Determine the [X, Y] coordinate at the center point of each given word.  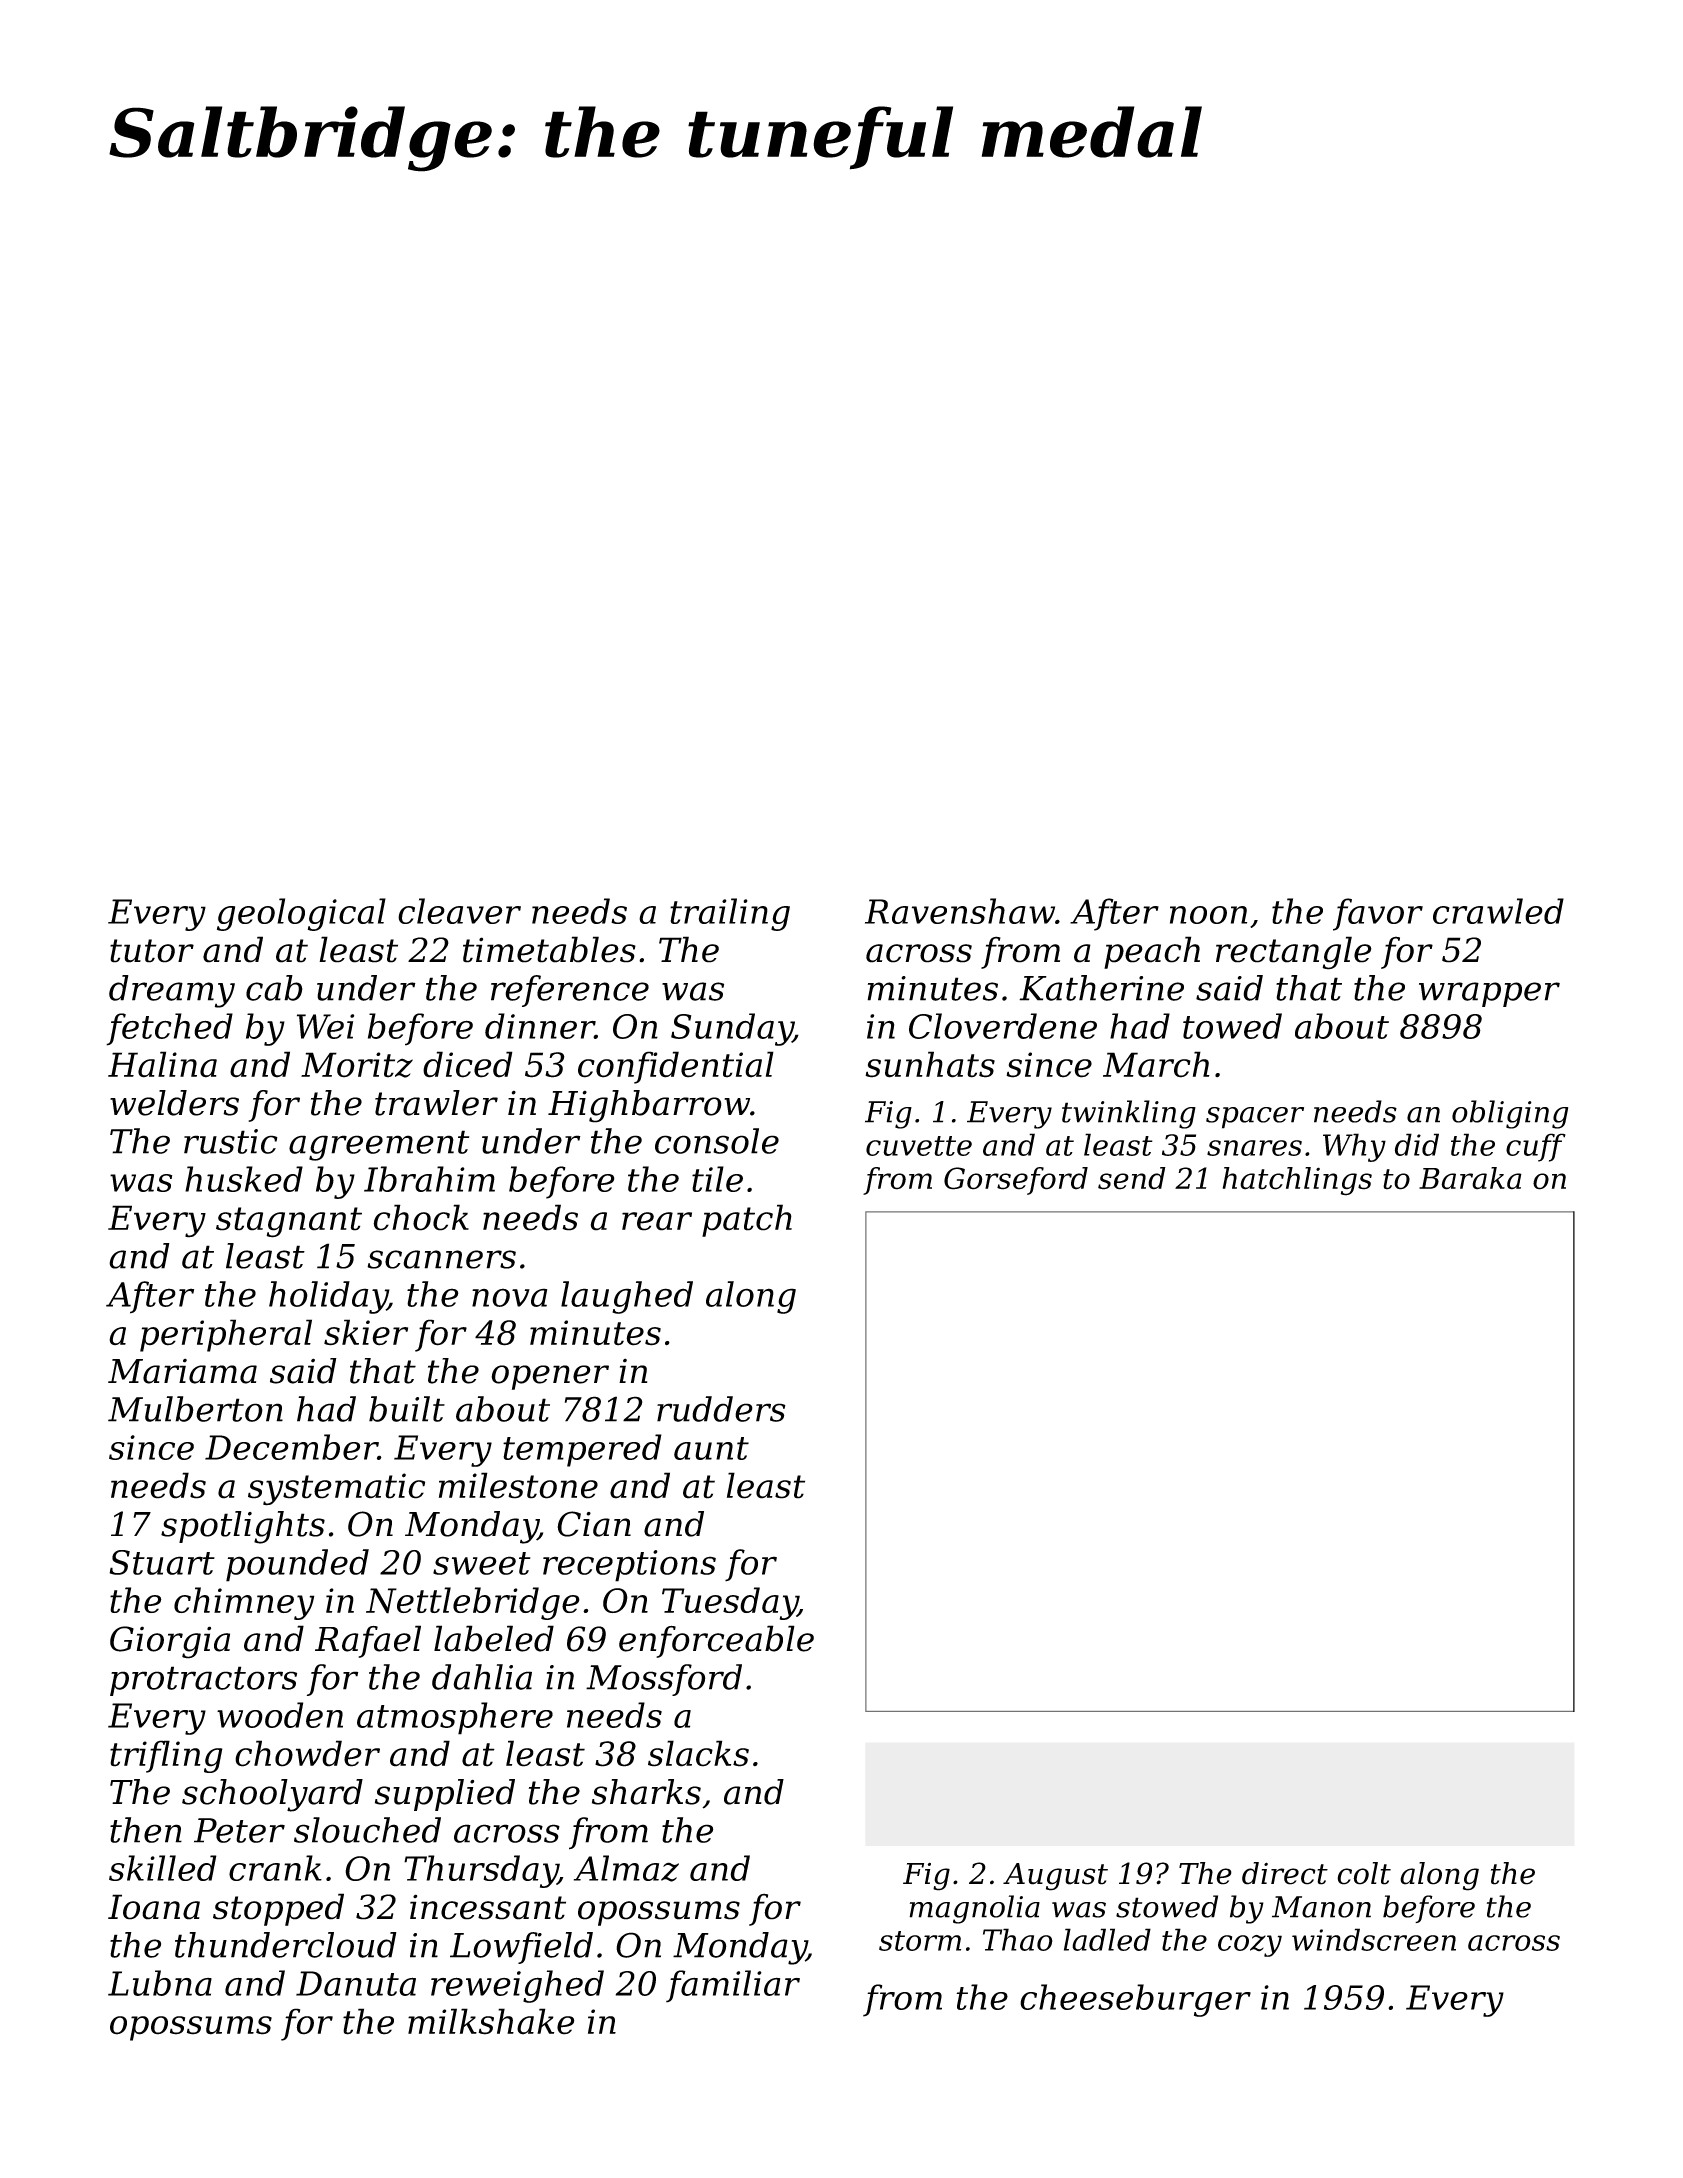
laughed [627, 1297]
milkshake [491, 2021]
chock [421, 1217]
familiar [733, 1986]
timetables [549, 949]
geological [301, 914]
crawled [1498, 911]
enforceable [716, 1641]
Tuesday [730, 1603]
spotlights [243, 1527]
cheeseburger [1135, 2000]
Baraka [1470, 1178]
